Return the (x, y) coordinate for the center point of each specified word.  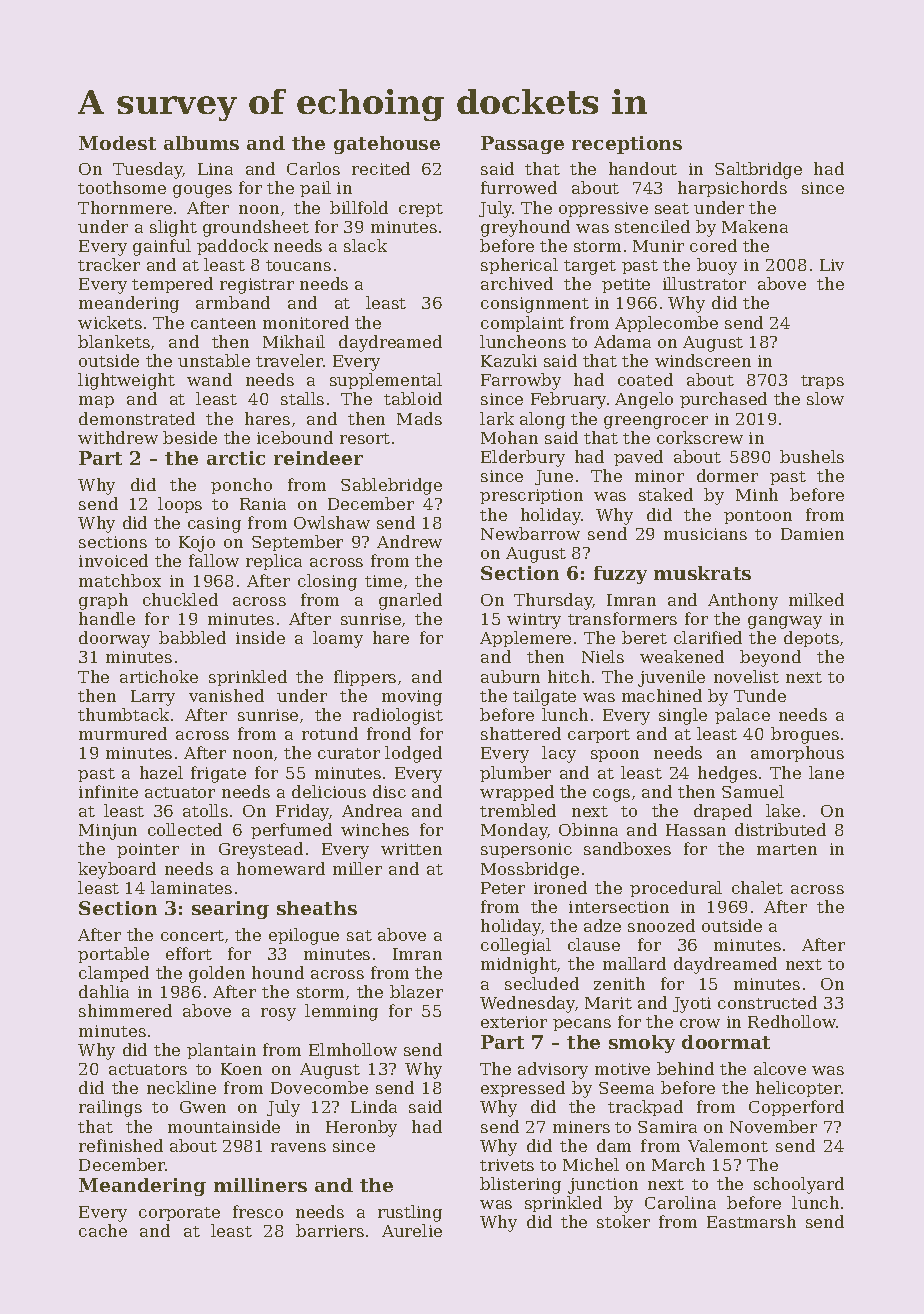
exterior (514, 1022)
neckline (181, 1087)
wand (209, 379)
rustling (410, 1213)
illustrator (704, 283)
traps (822, 382)
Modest (117, 143)
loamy (338, 639)
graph (103, 601)
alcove (780, 1068)
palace (742, 716)
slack (365, 245)
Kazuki (509, 360)
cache (103, 1230)
